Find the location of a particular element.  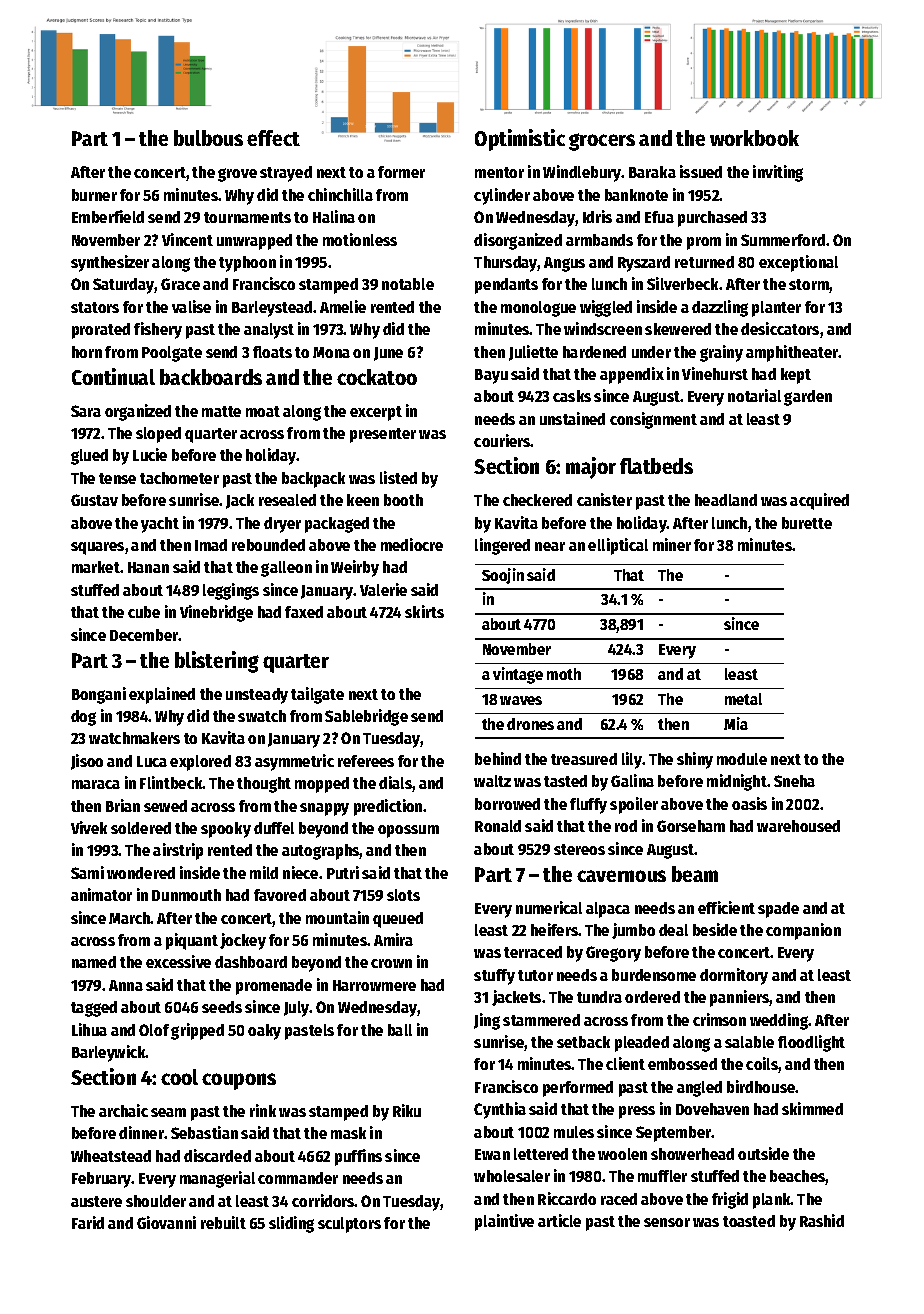

Grace is located at coordinates (180, 284).
